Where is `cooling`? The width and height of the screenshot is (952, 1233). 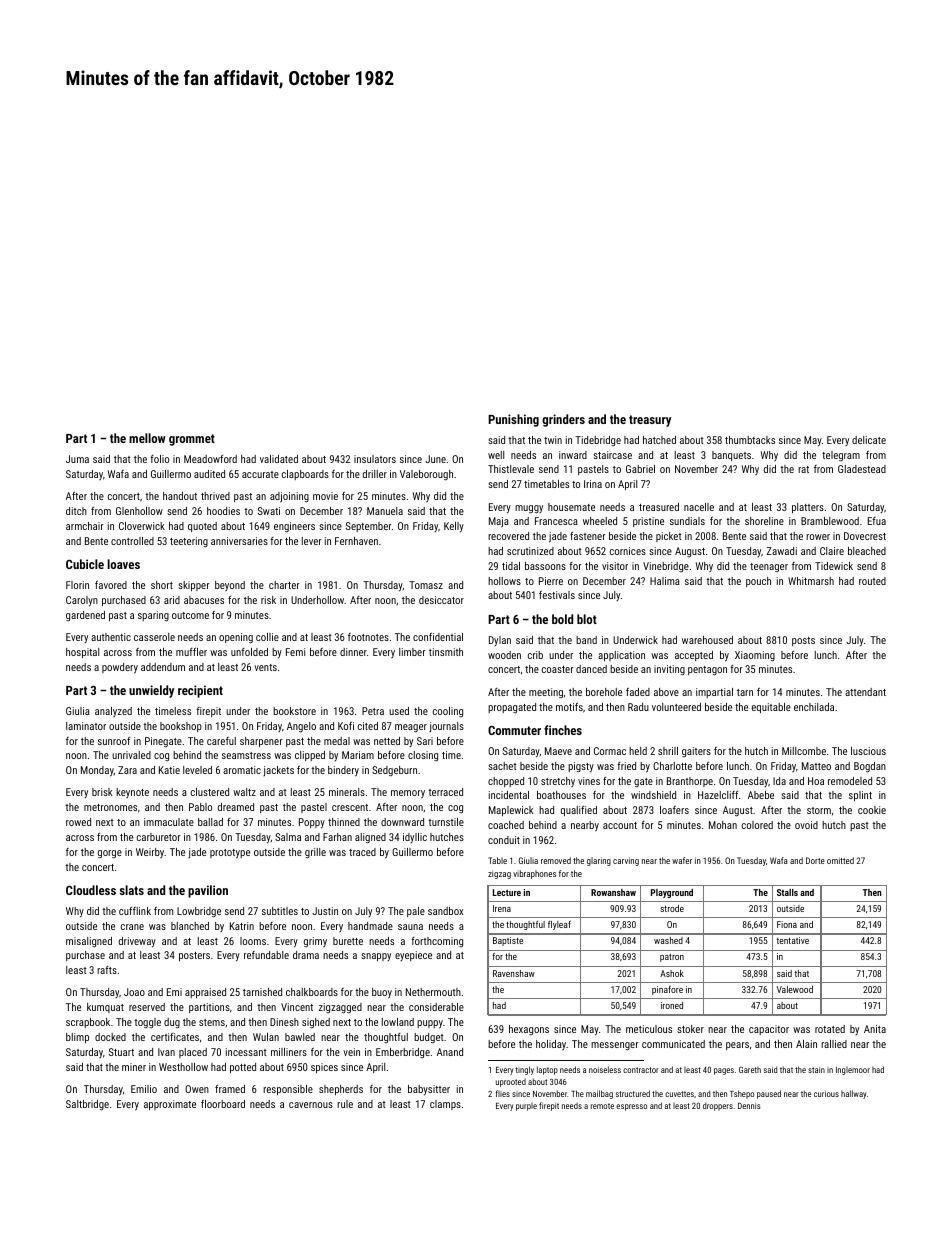
cooling is located at coordinates (448, 712).
